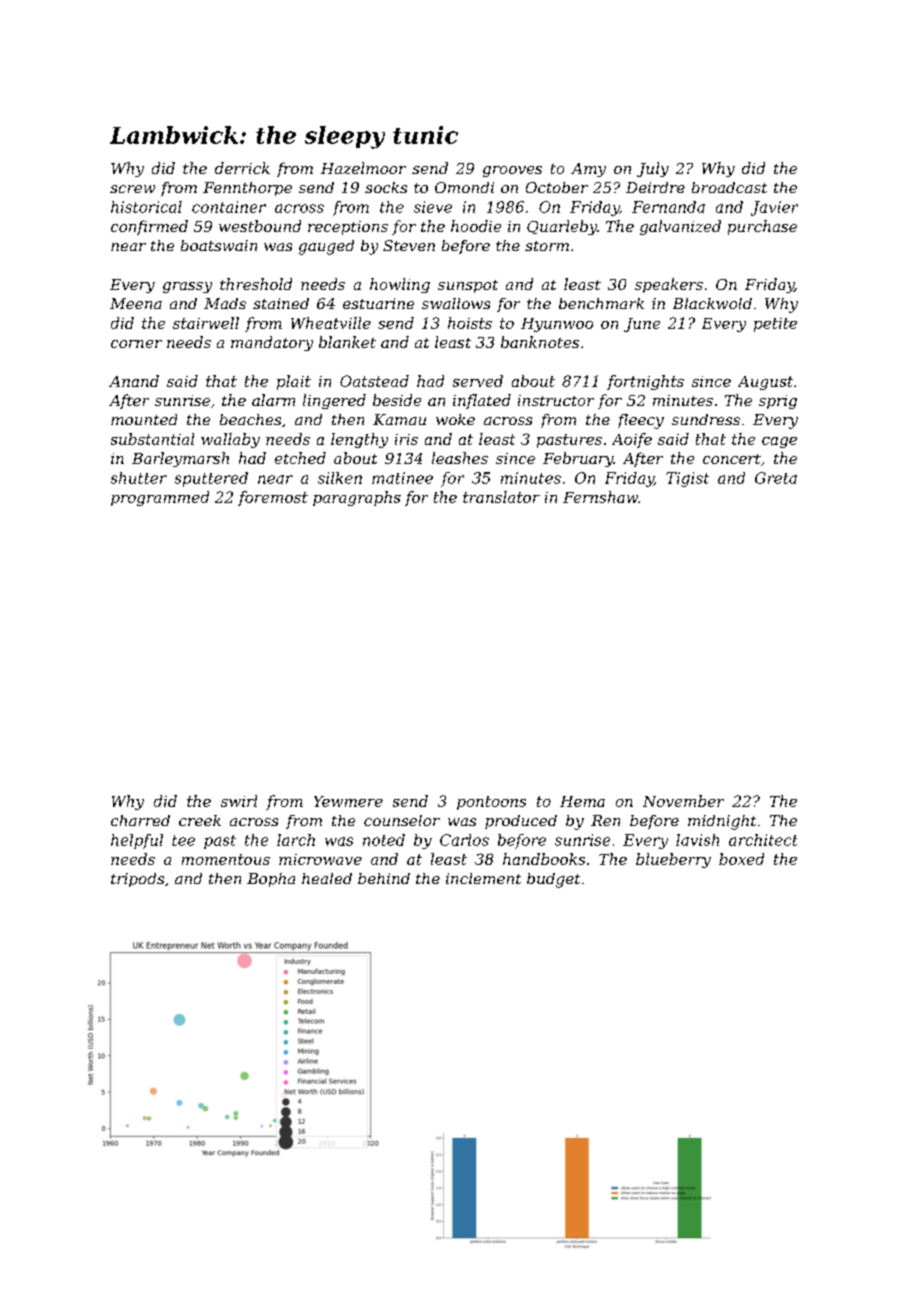 The image size is (908, 1316). I want to click on sputtered, so click(211, 479).
